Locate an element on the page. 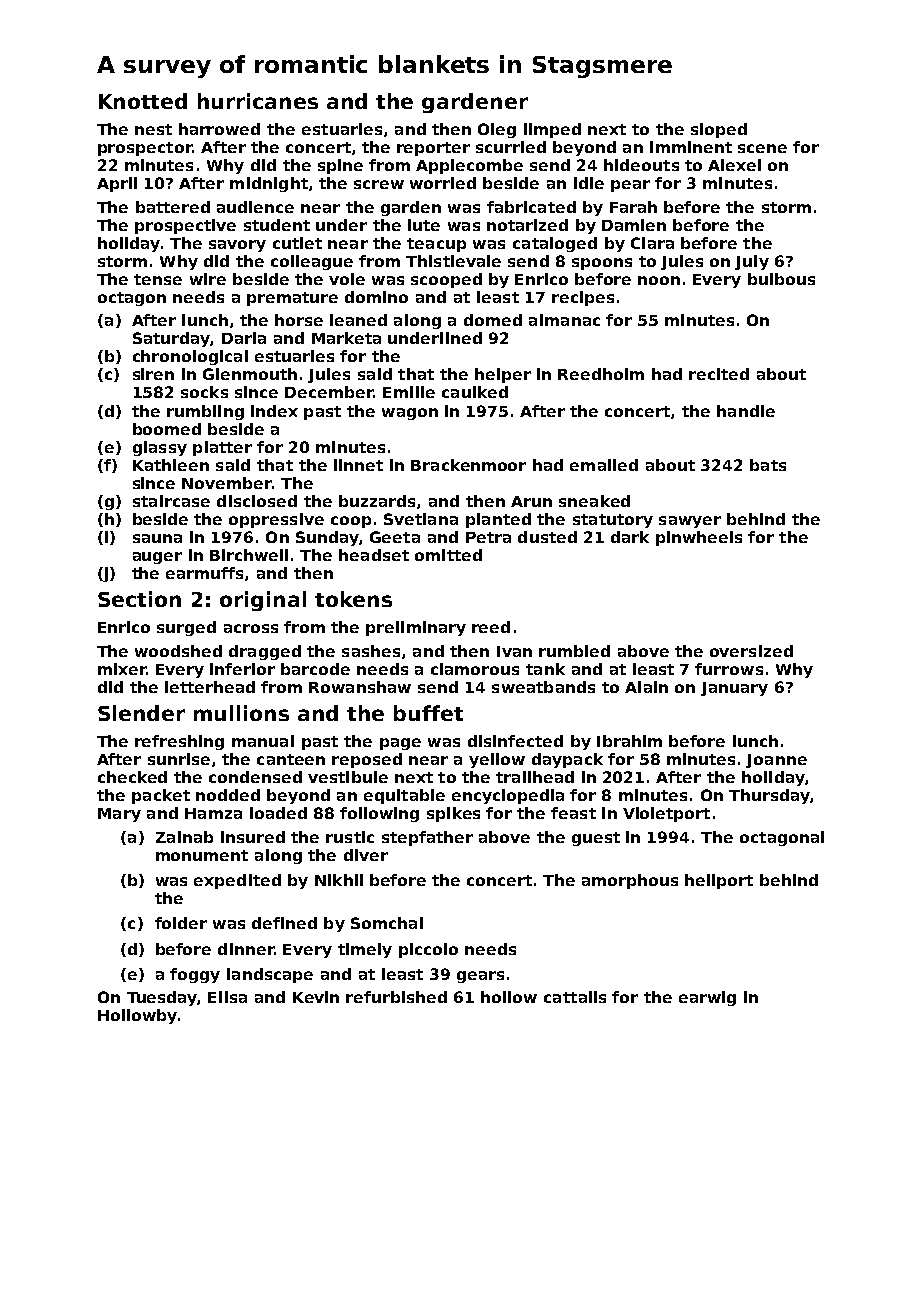  gears is located at coordinates (480, 977).
